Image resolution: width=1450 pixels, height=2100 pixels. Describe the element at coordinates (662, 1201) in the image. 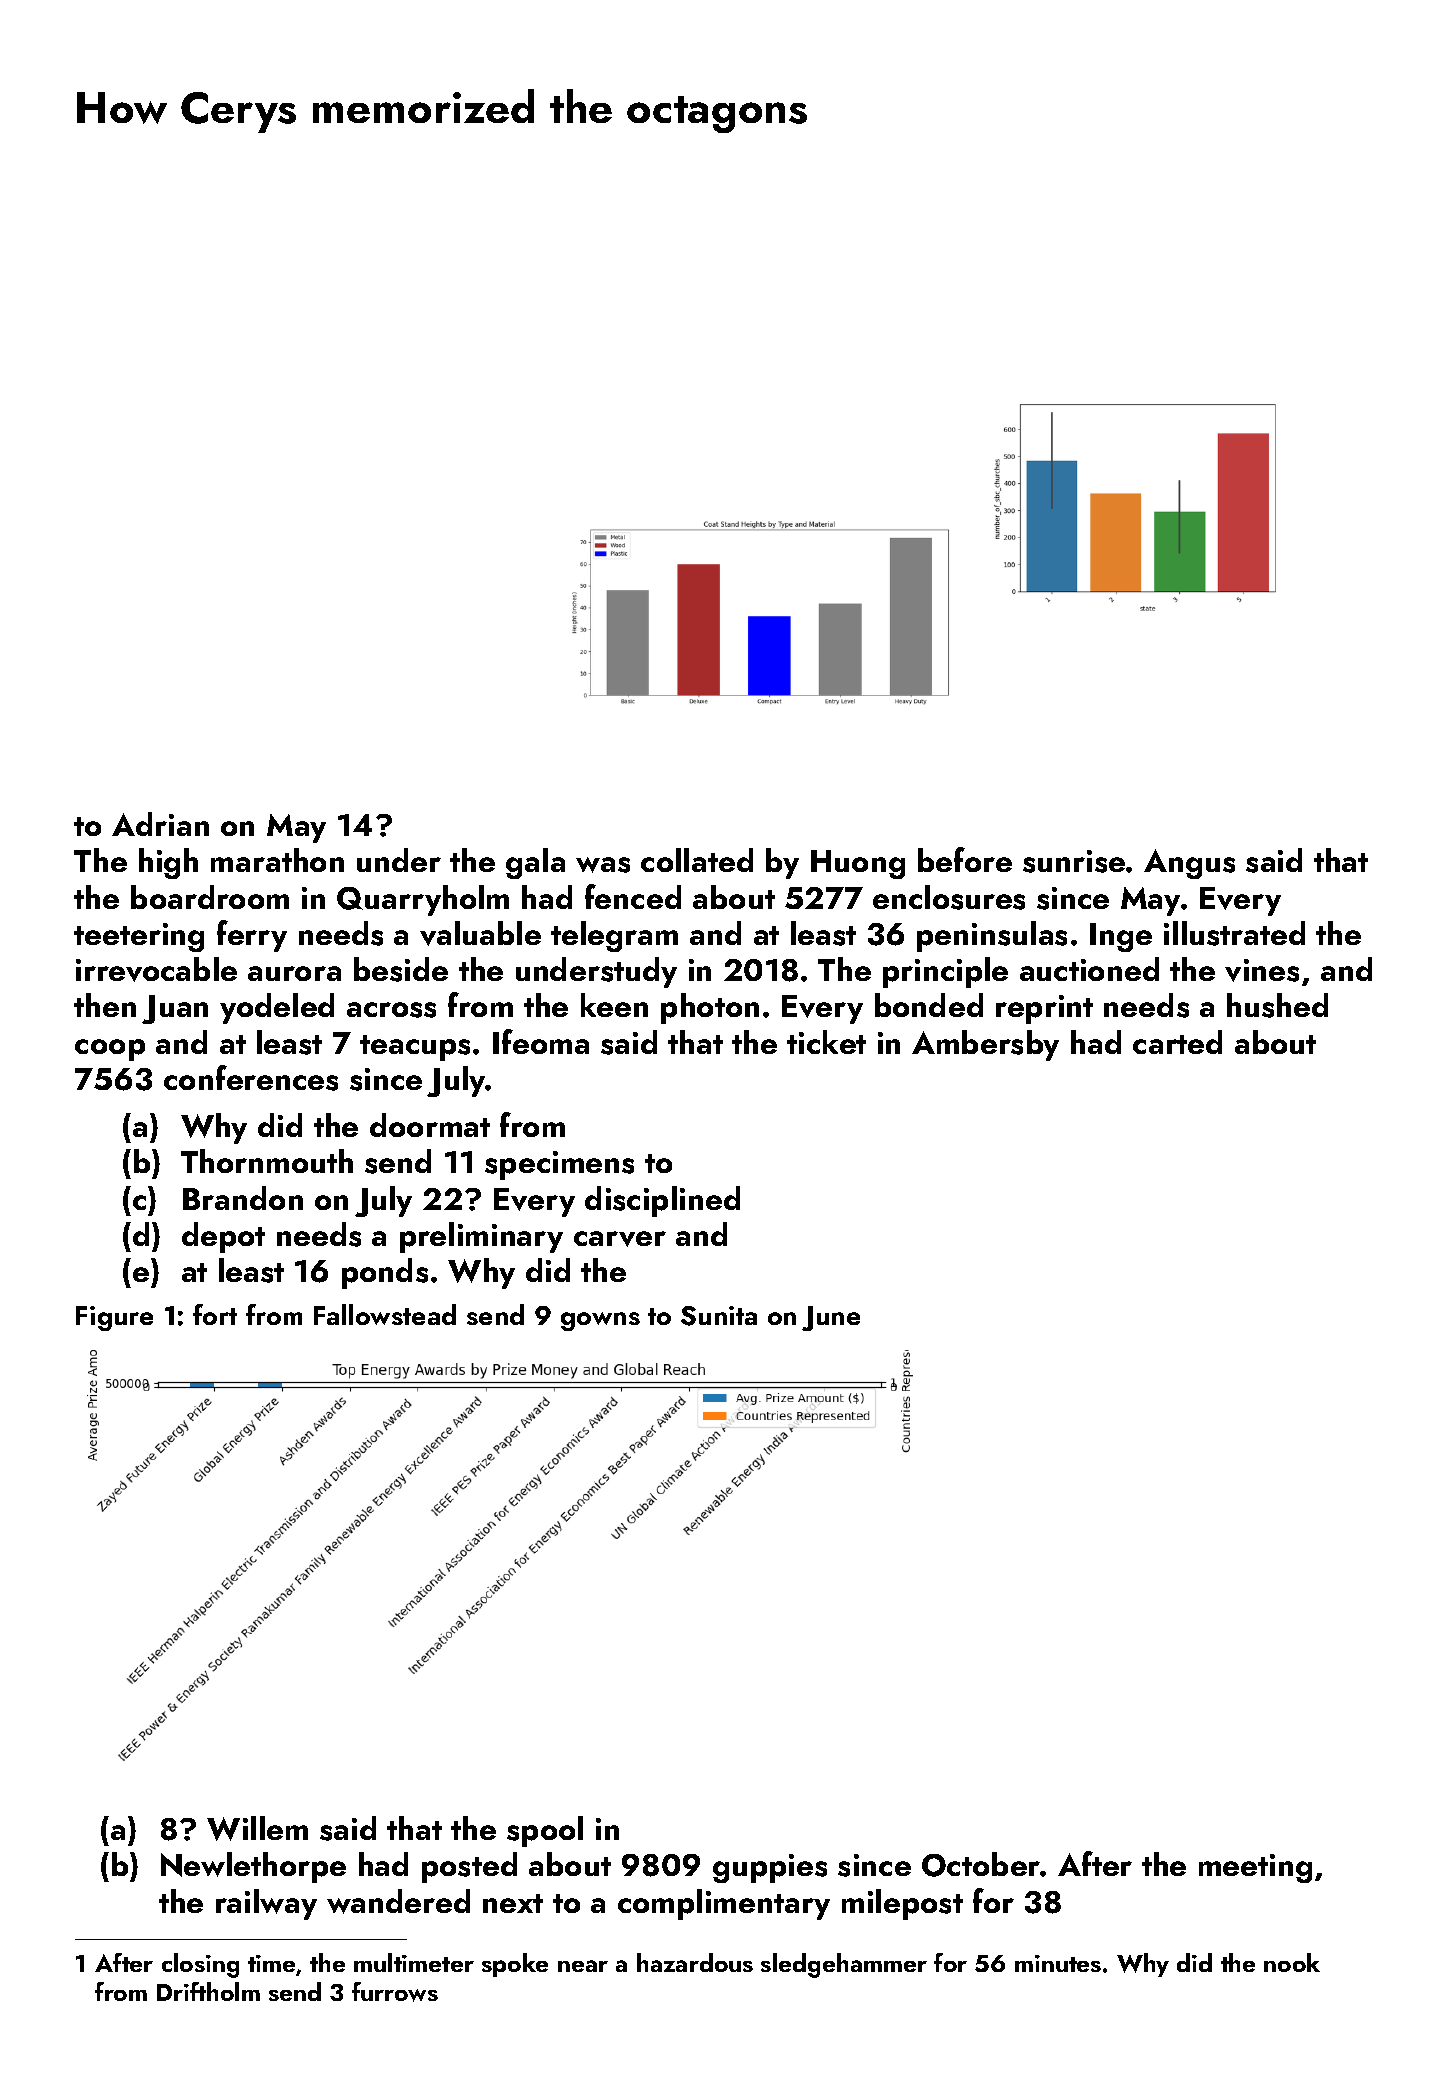

I see `disciplined` at that location.
